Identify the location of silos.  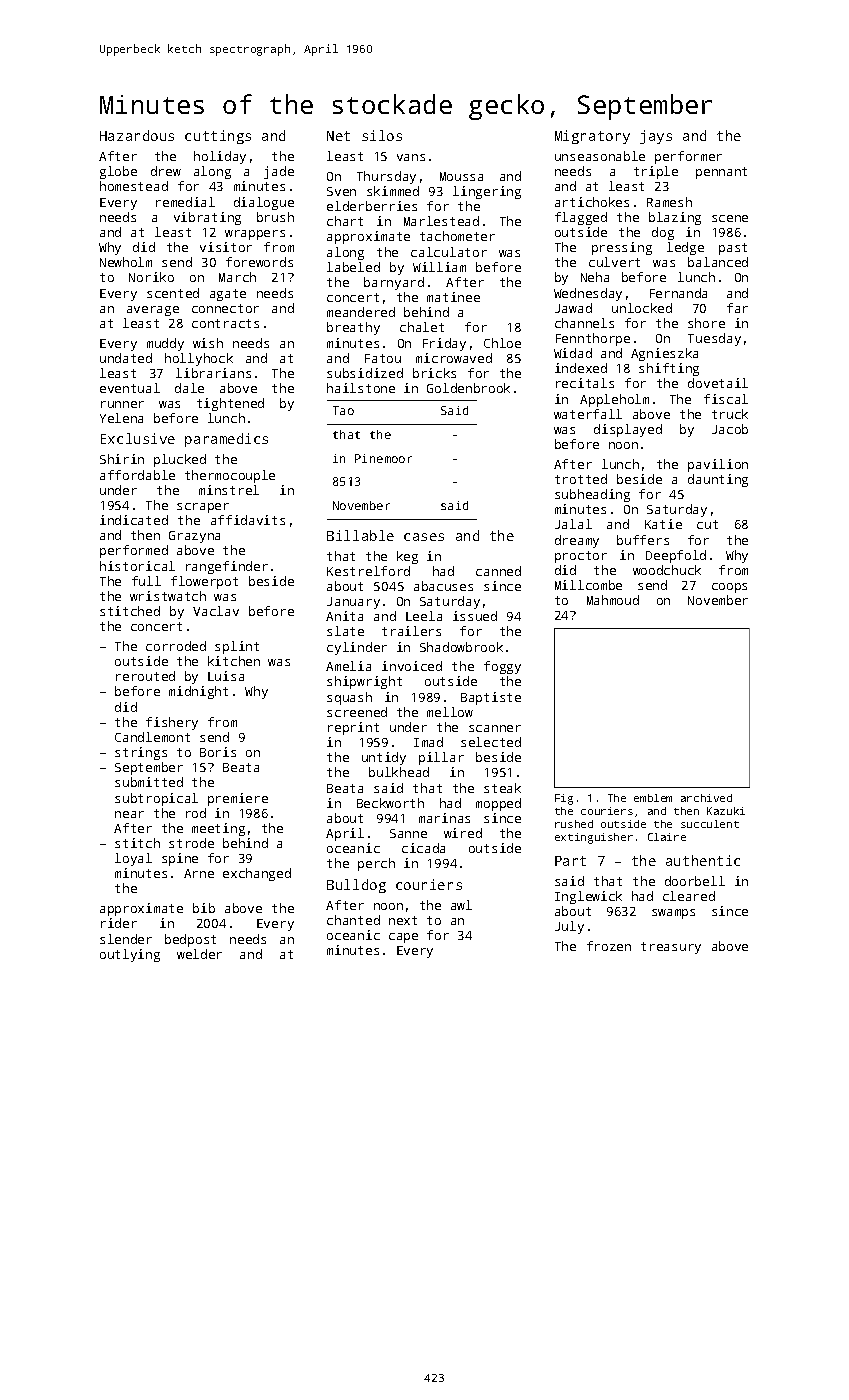
(382, 135).
